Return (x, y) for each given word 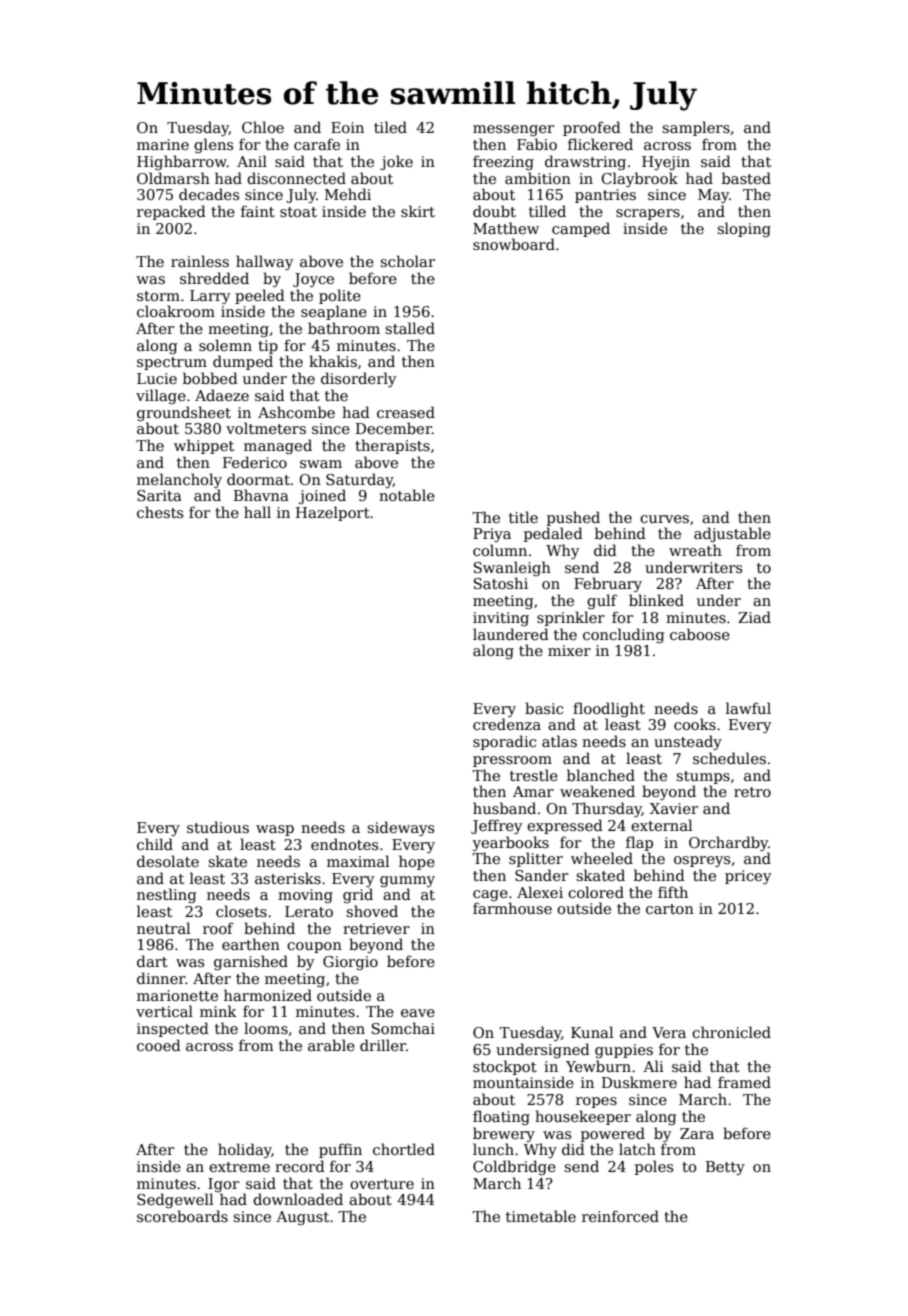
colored (596, 892)
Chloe (263, 127)
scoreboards (182, 1216)
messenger (513, 130)
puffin (340, 1150)
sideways (400, 828)
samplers (696, 128)
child (155, 844)
